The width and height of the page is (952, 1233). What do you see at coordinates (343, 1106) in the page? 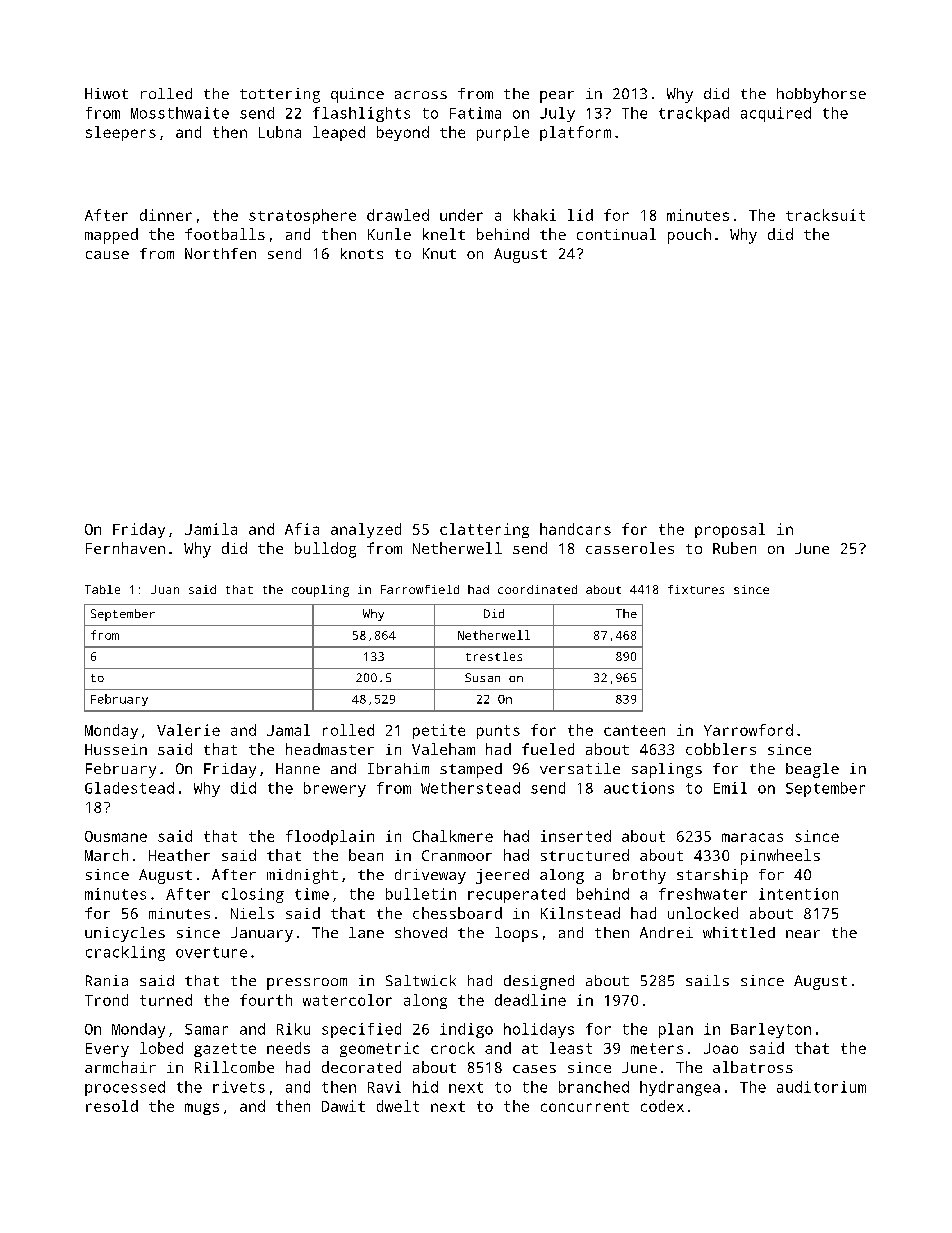
I see `Dawit` at bounding box center [343, 1106].
